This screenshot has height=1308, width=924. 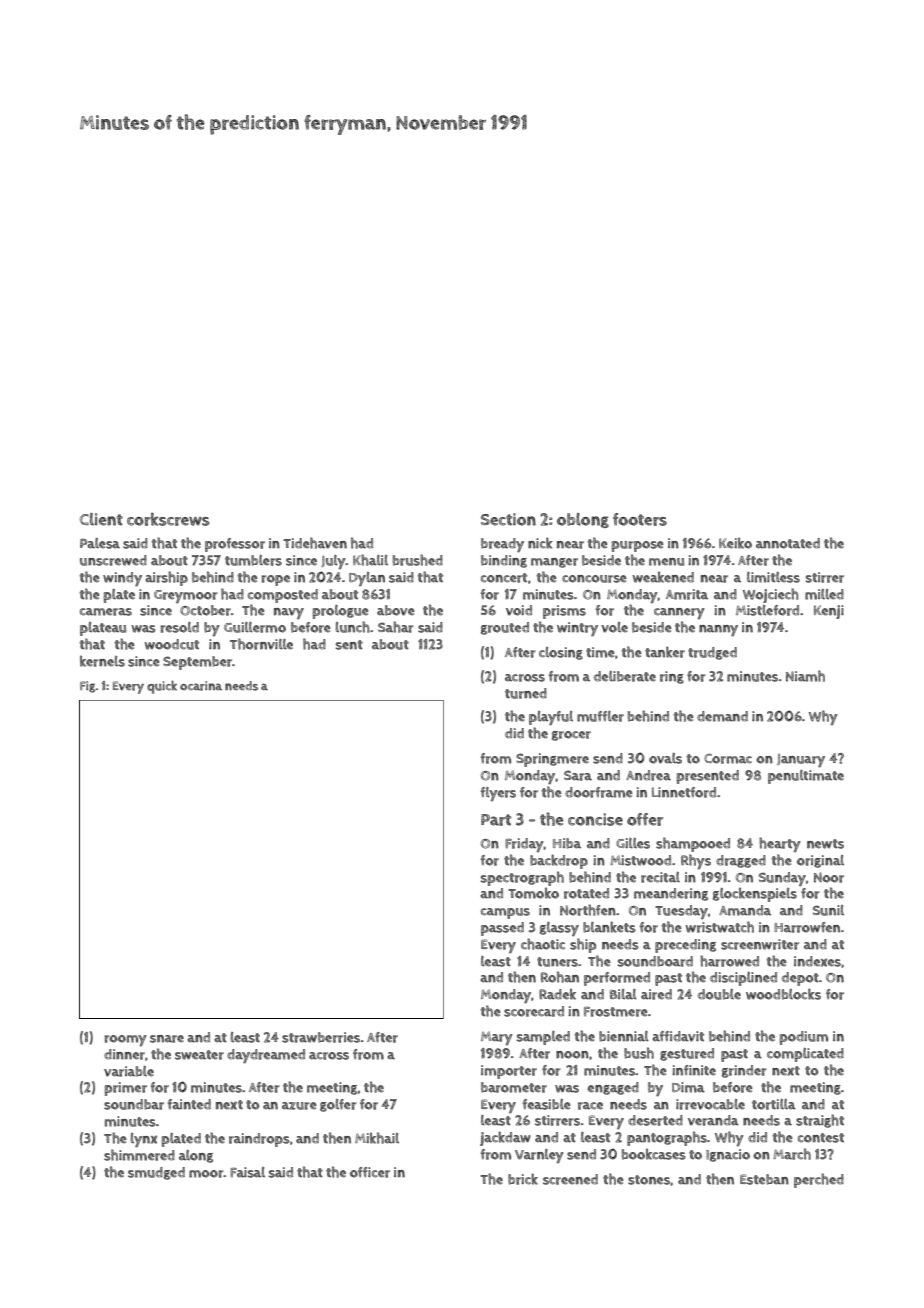 I want to click on grinder, so click(x=744, y=1071).
